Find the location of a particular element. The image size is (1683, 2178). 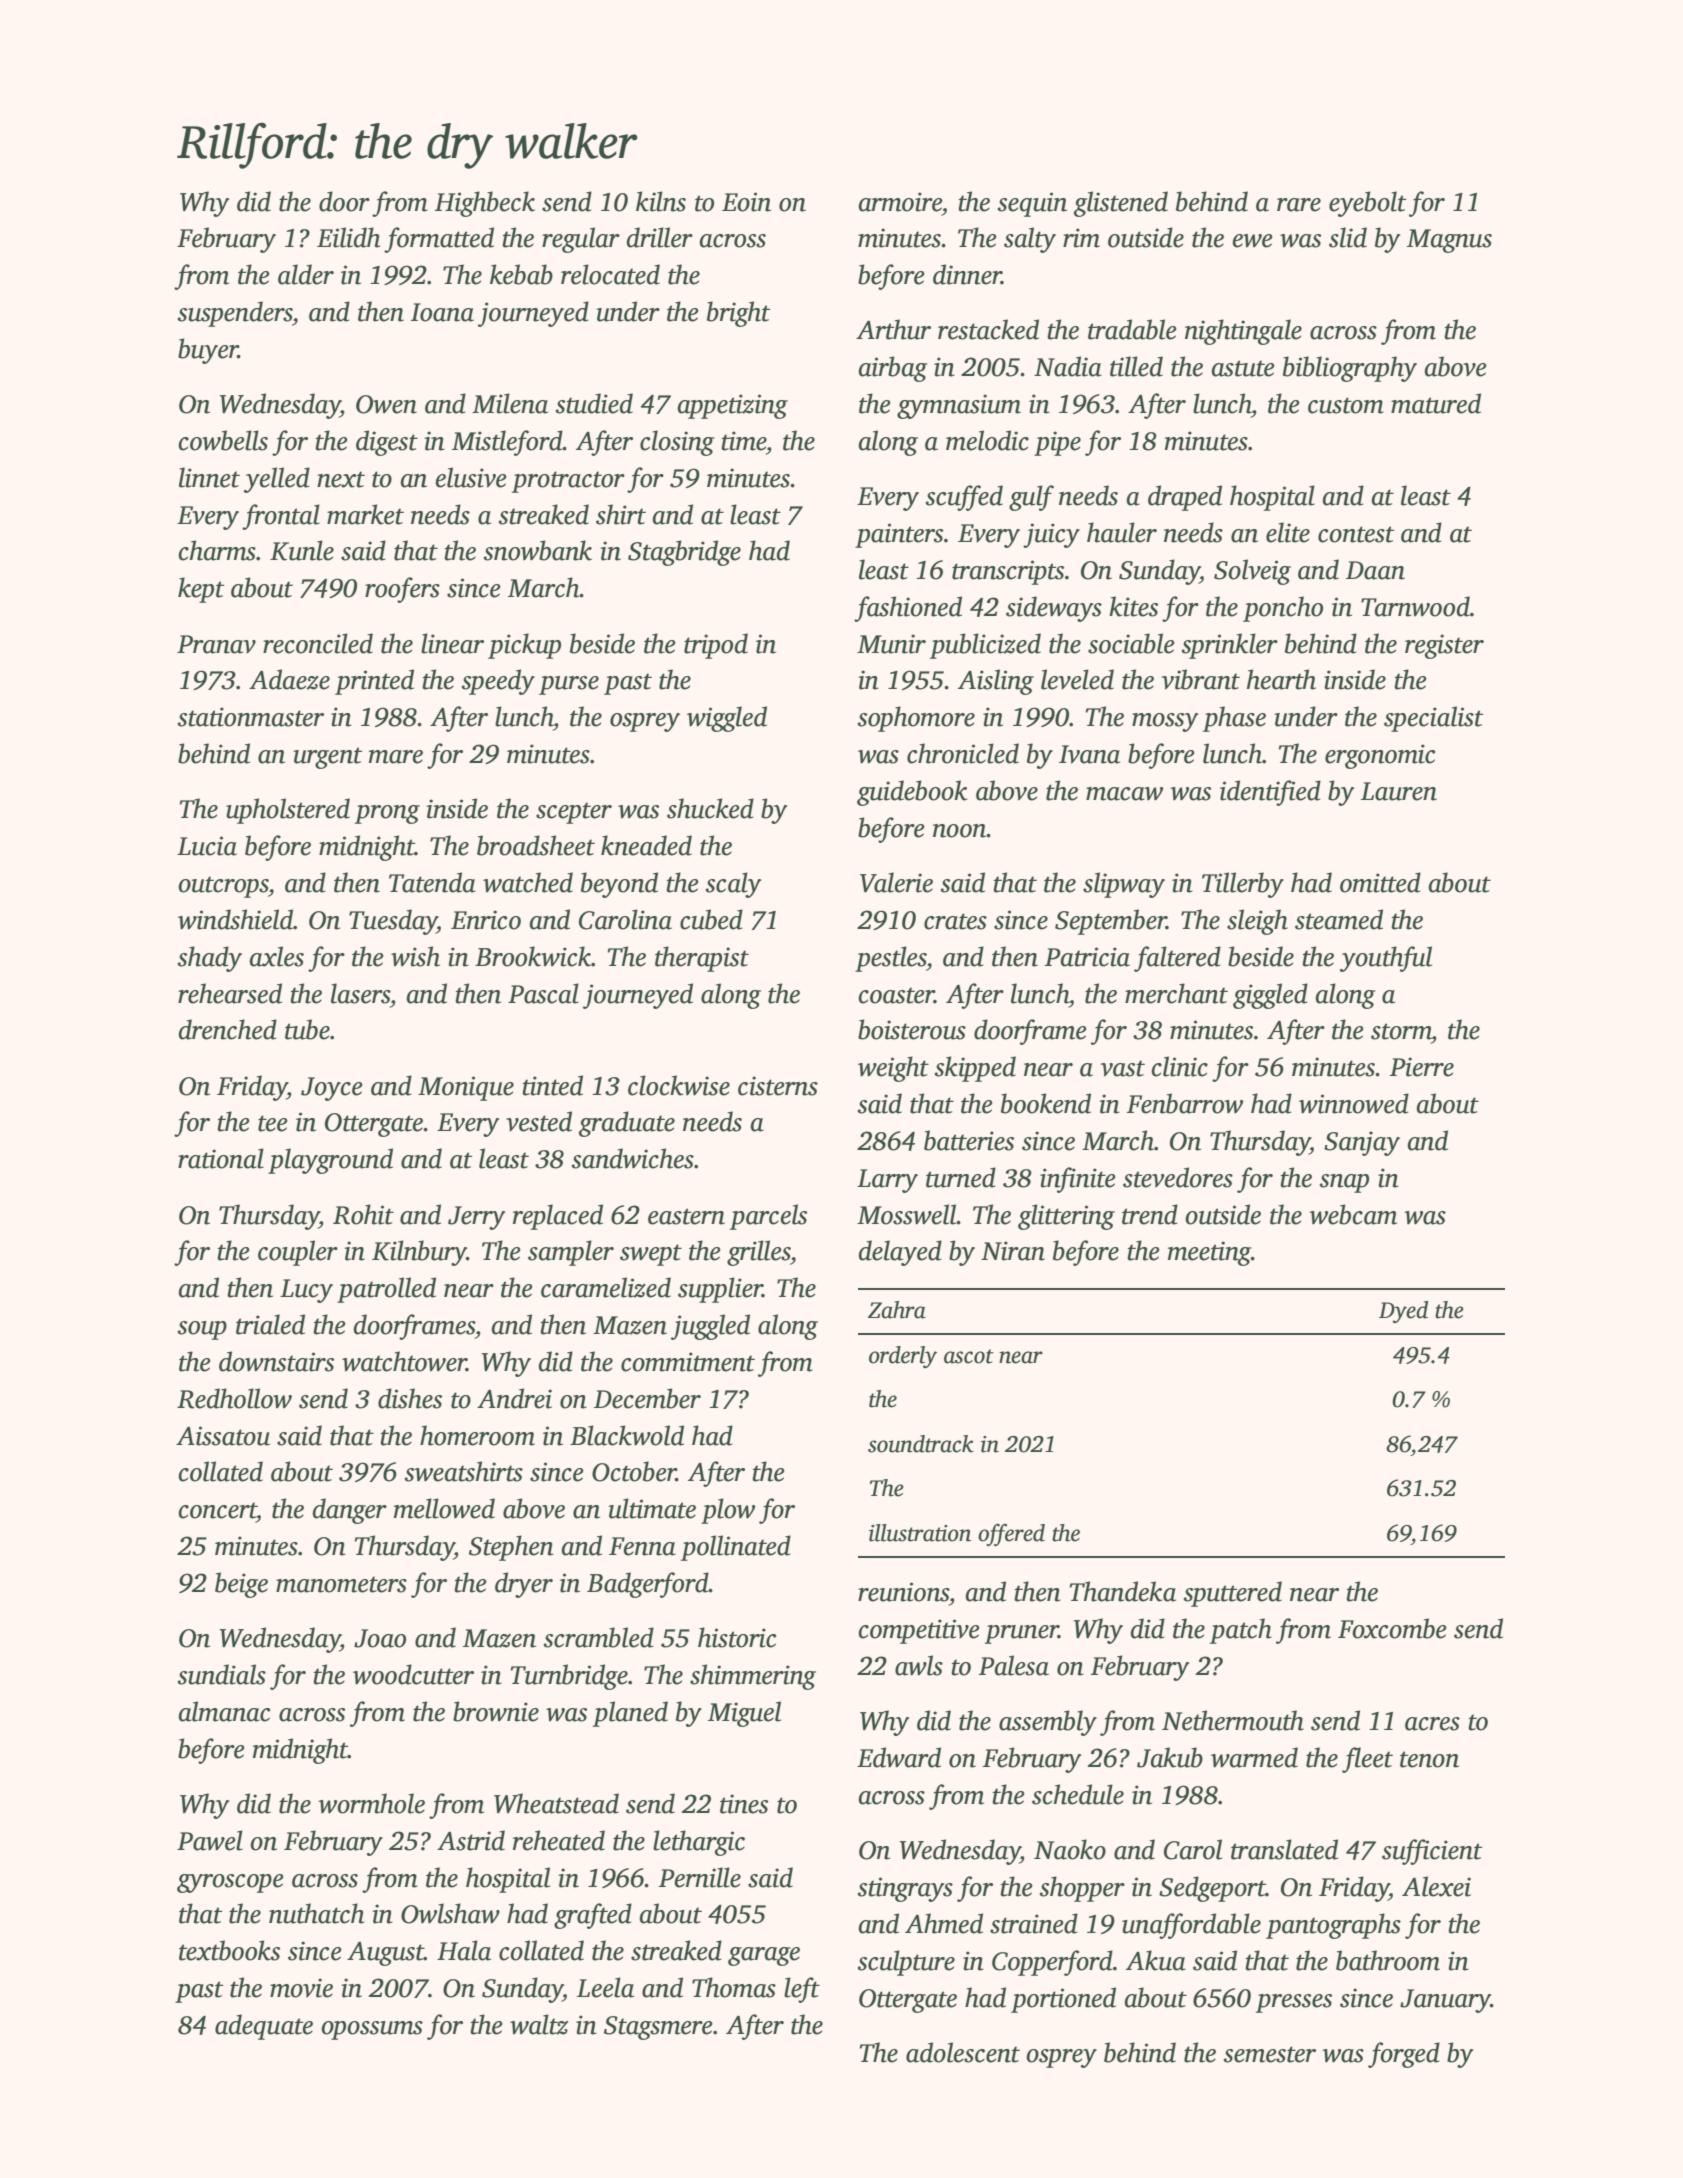

trend is located at coordinates (1150, 1214).
